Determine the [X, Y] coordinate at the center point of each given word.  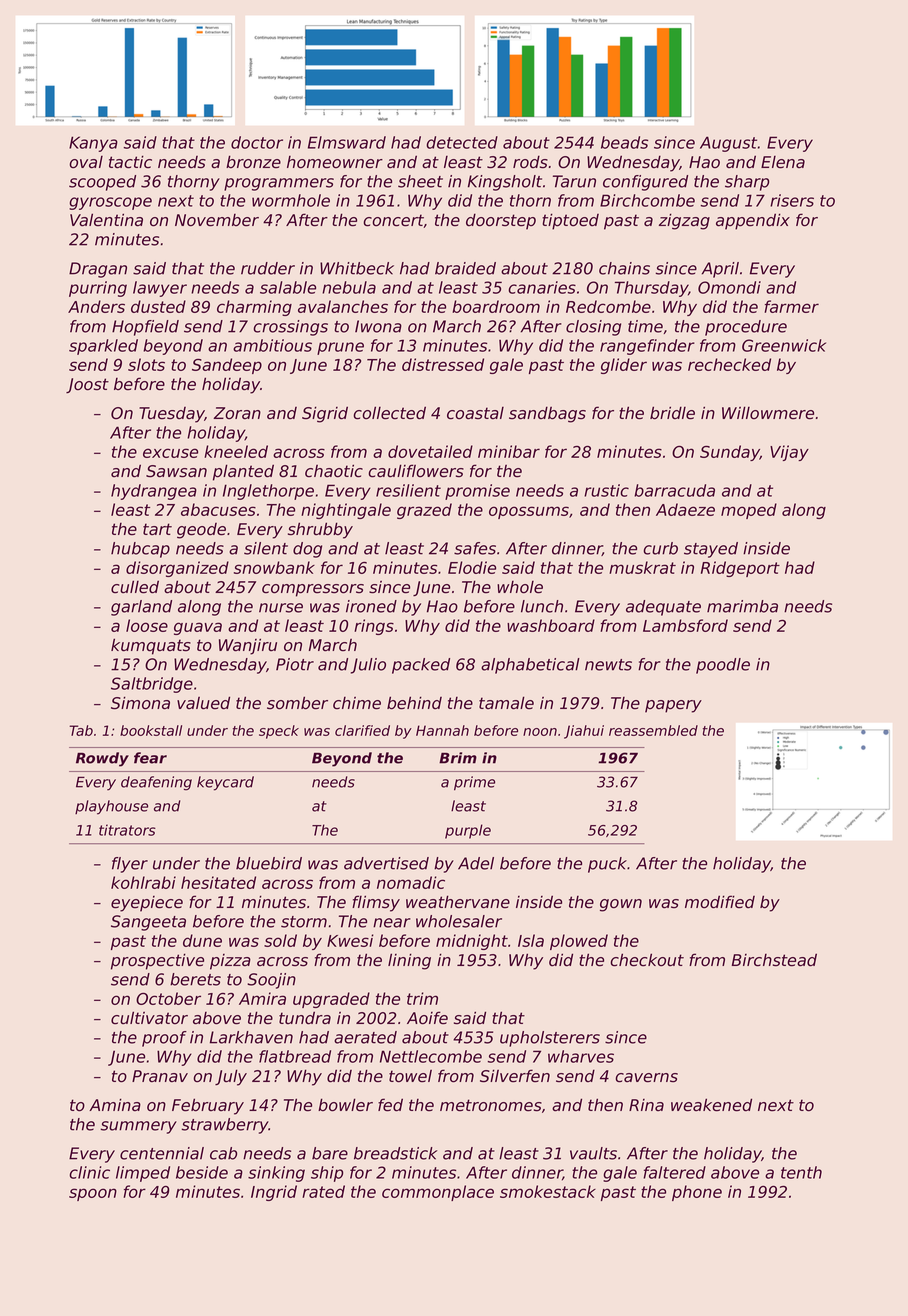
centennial [162, 1153]
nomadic [411, 882]
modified [720, 902]
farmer [791, 306]
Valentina [106, 220]
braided [465, 268]
